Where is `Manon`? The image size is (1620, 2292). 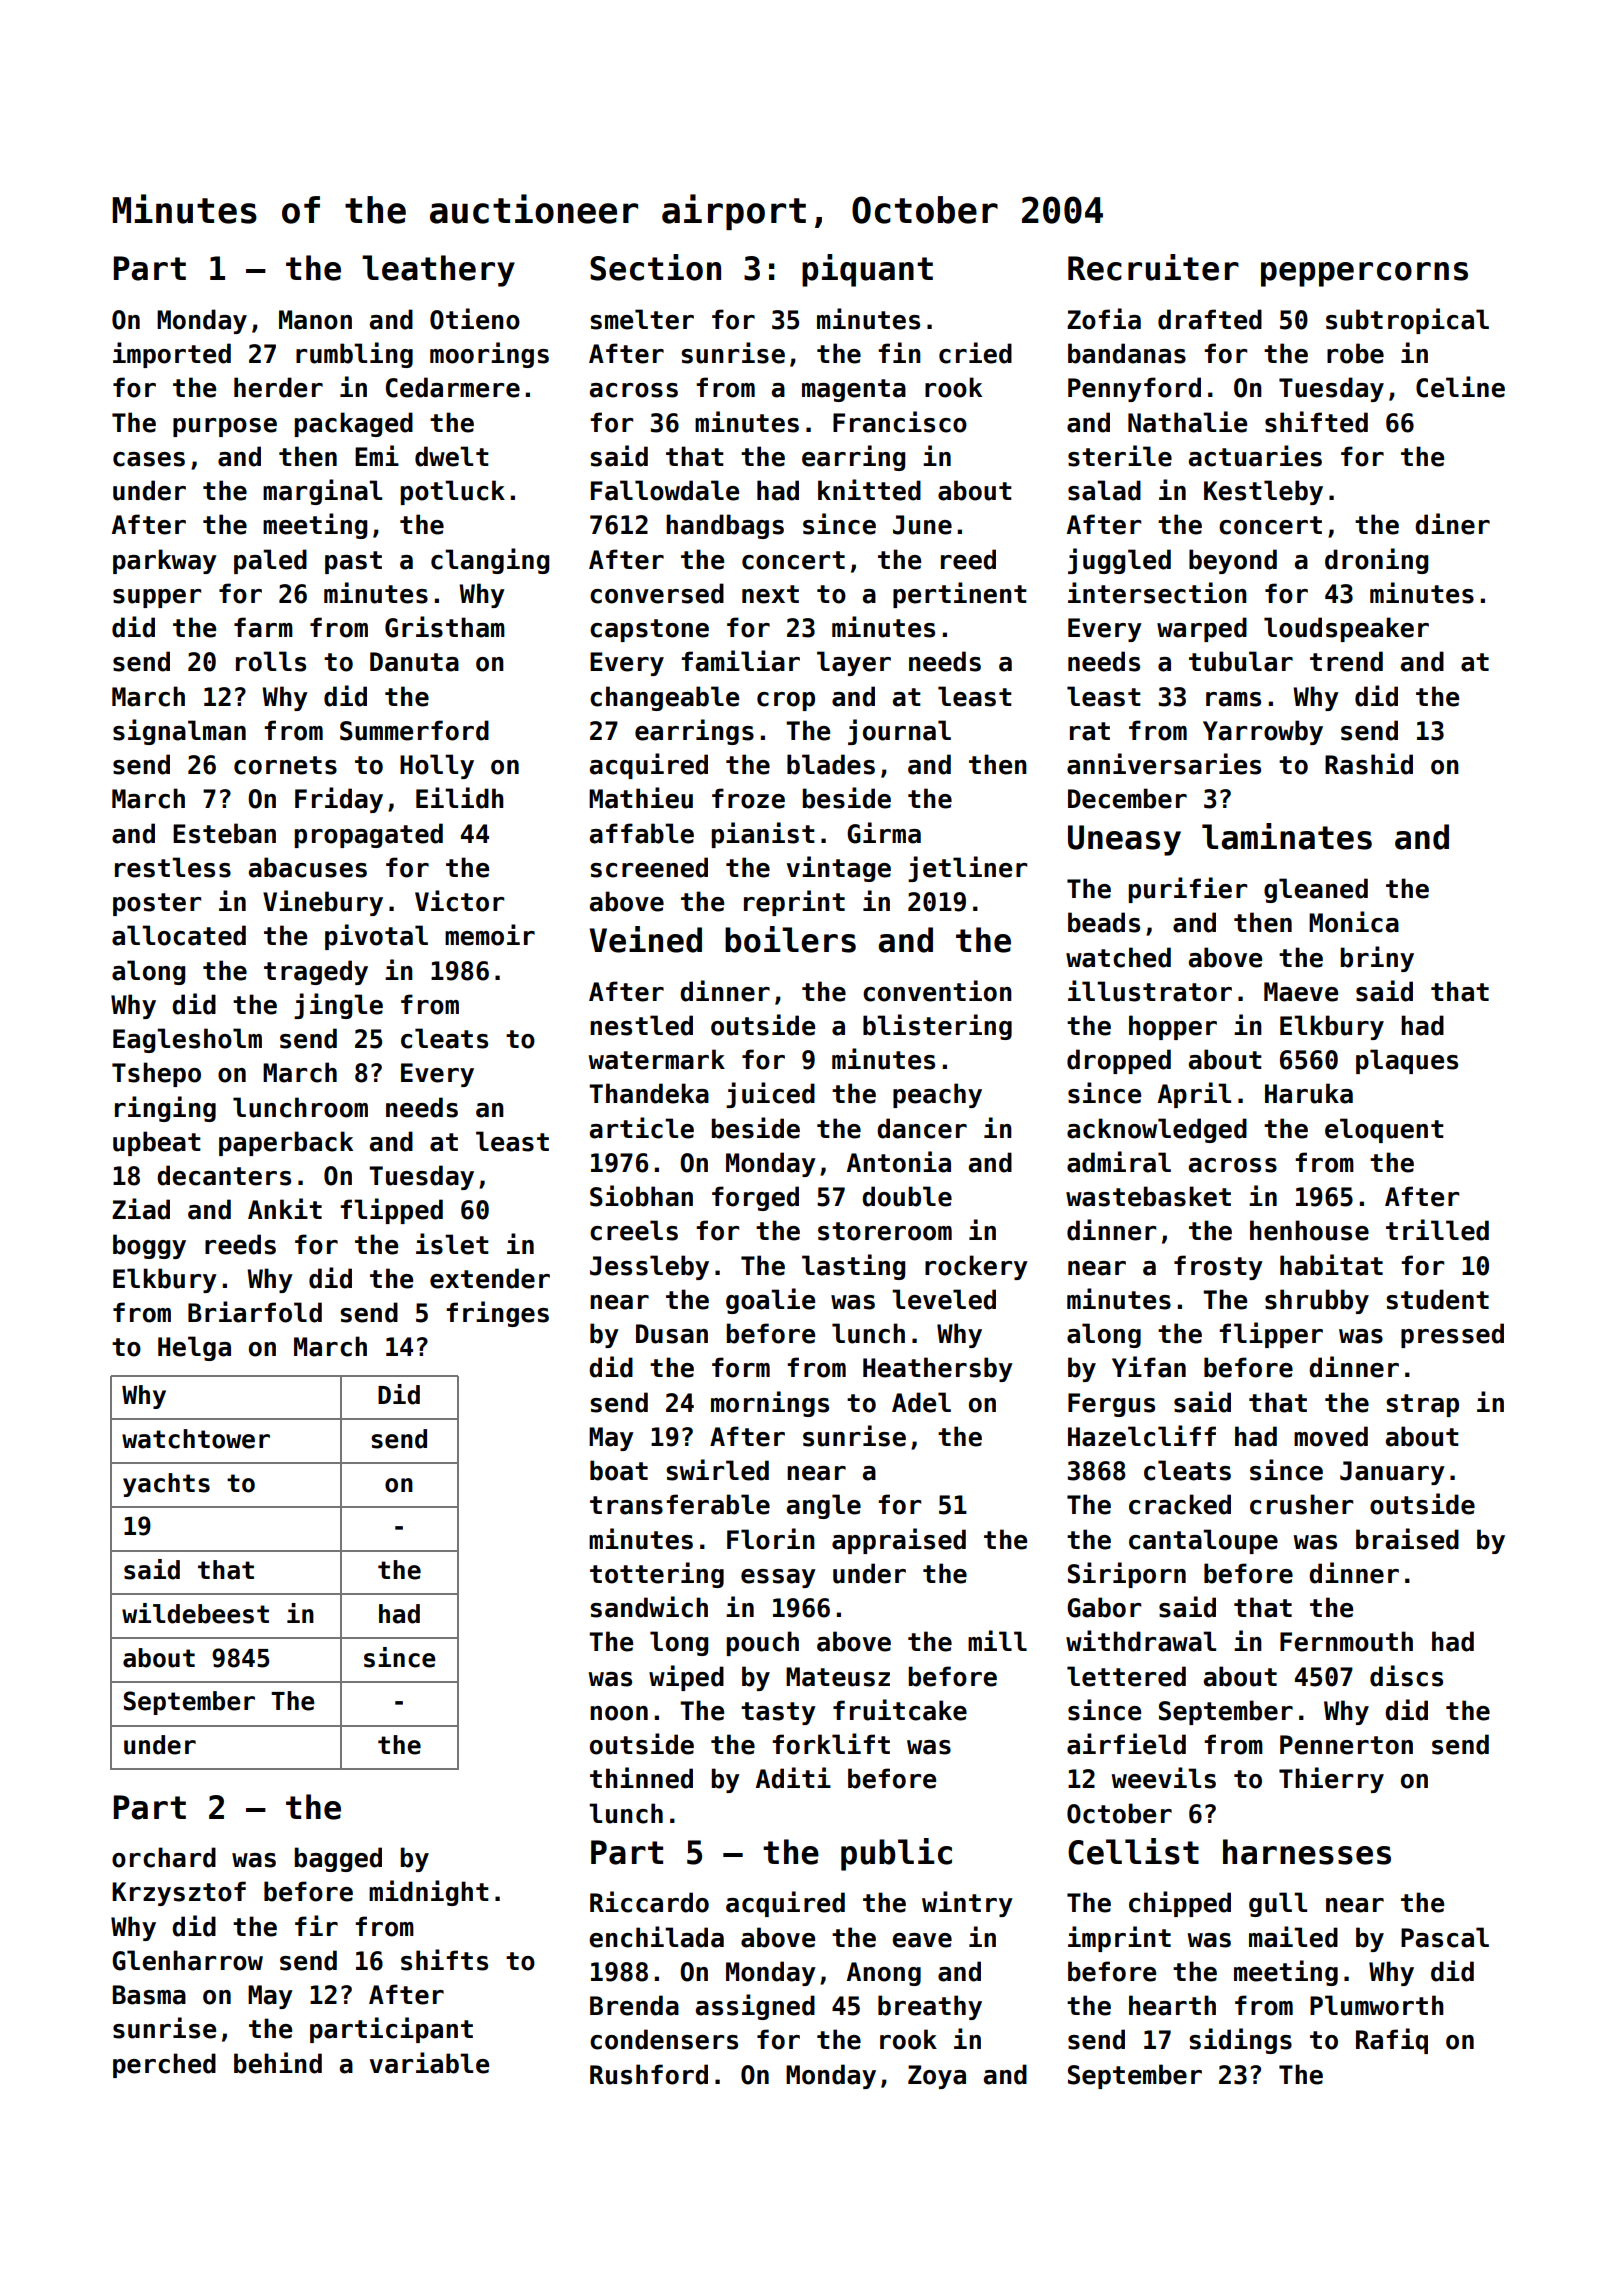
Manon is located at coordinates (315, 320).
